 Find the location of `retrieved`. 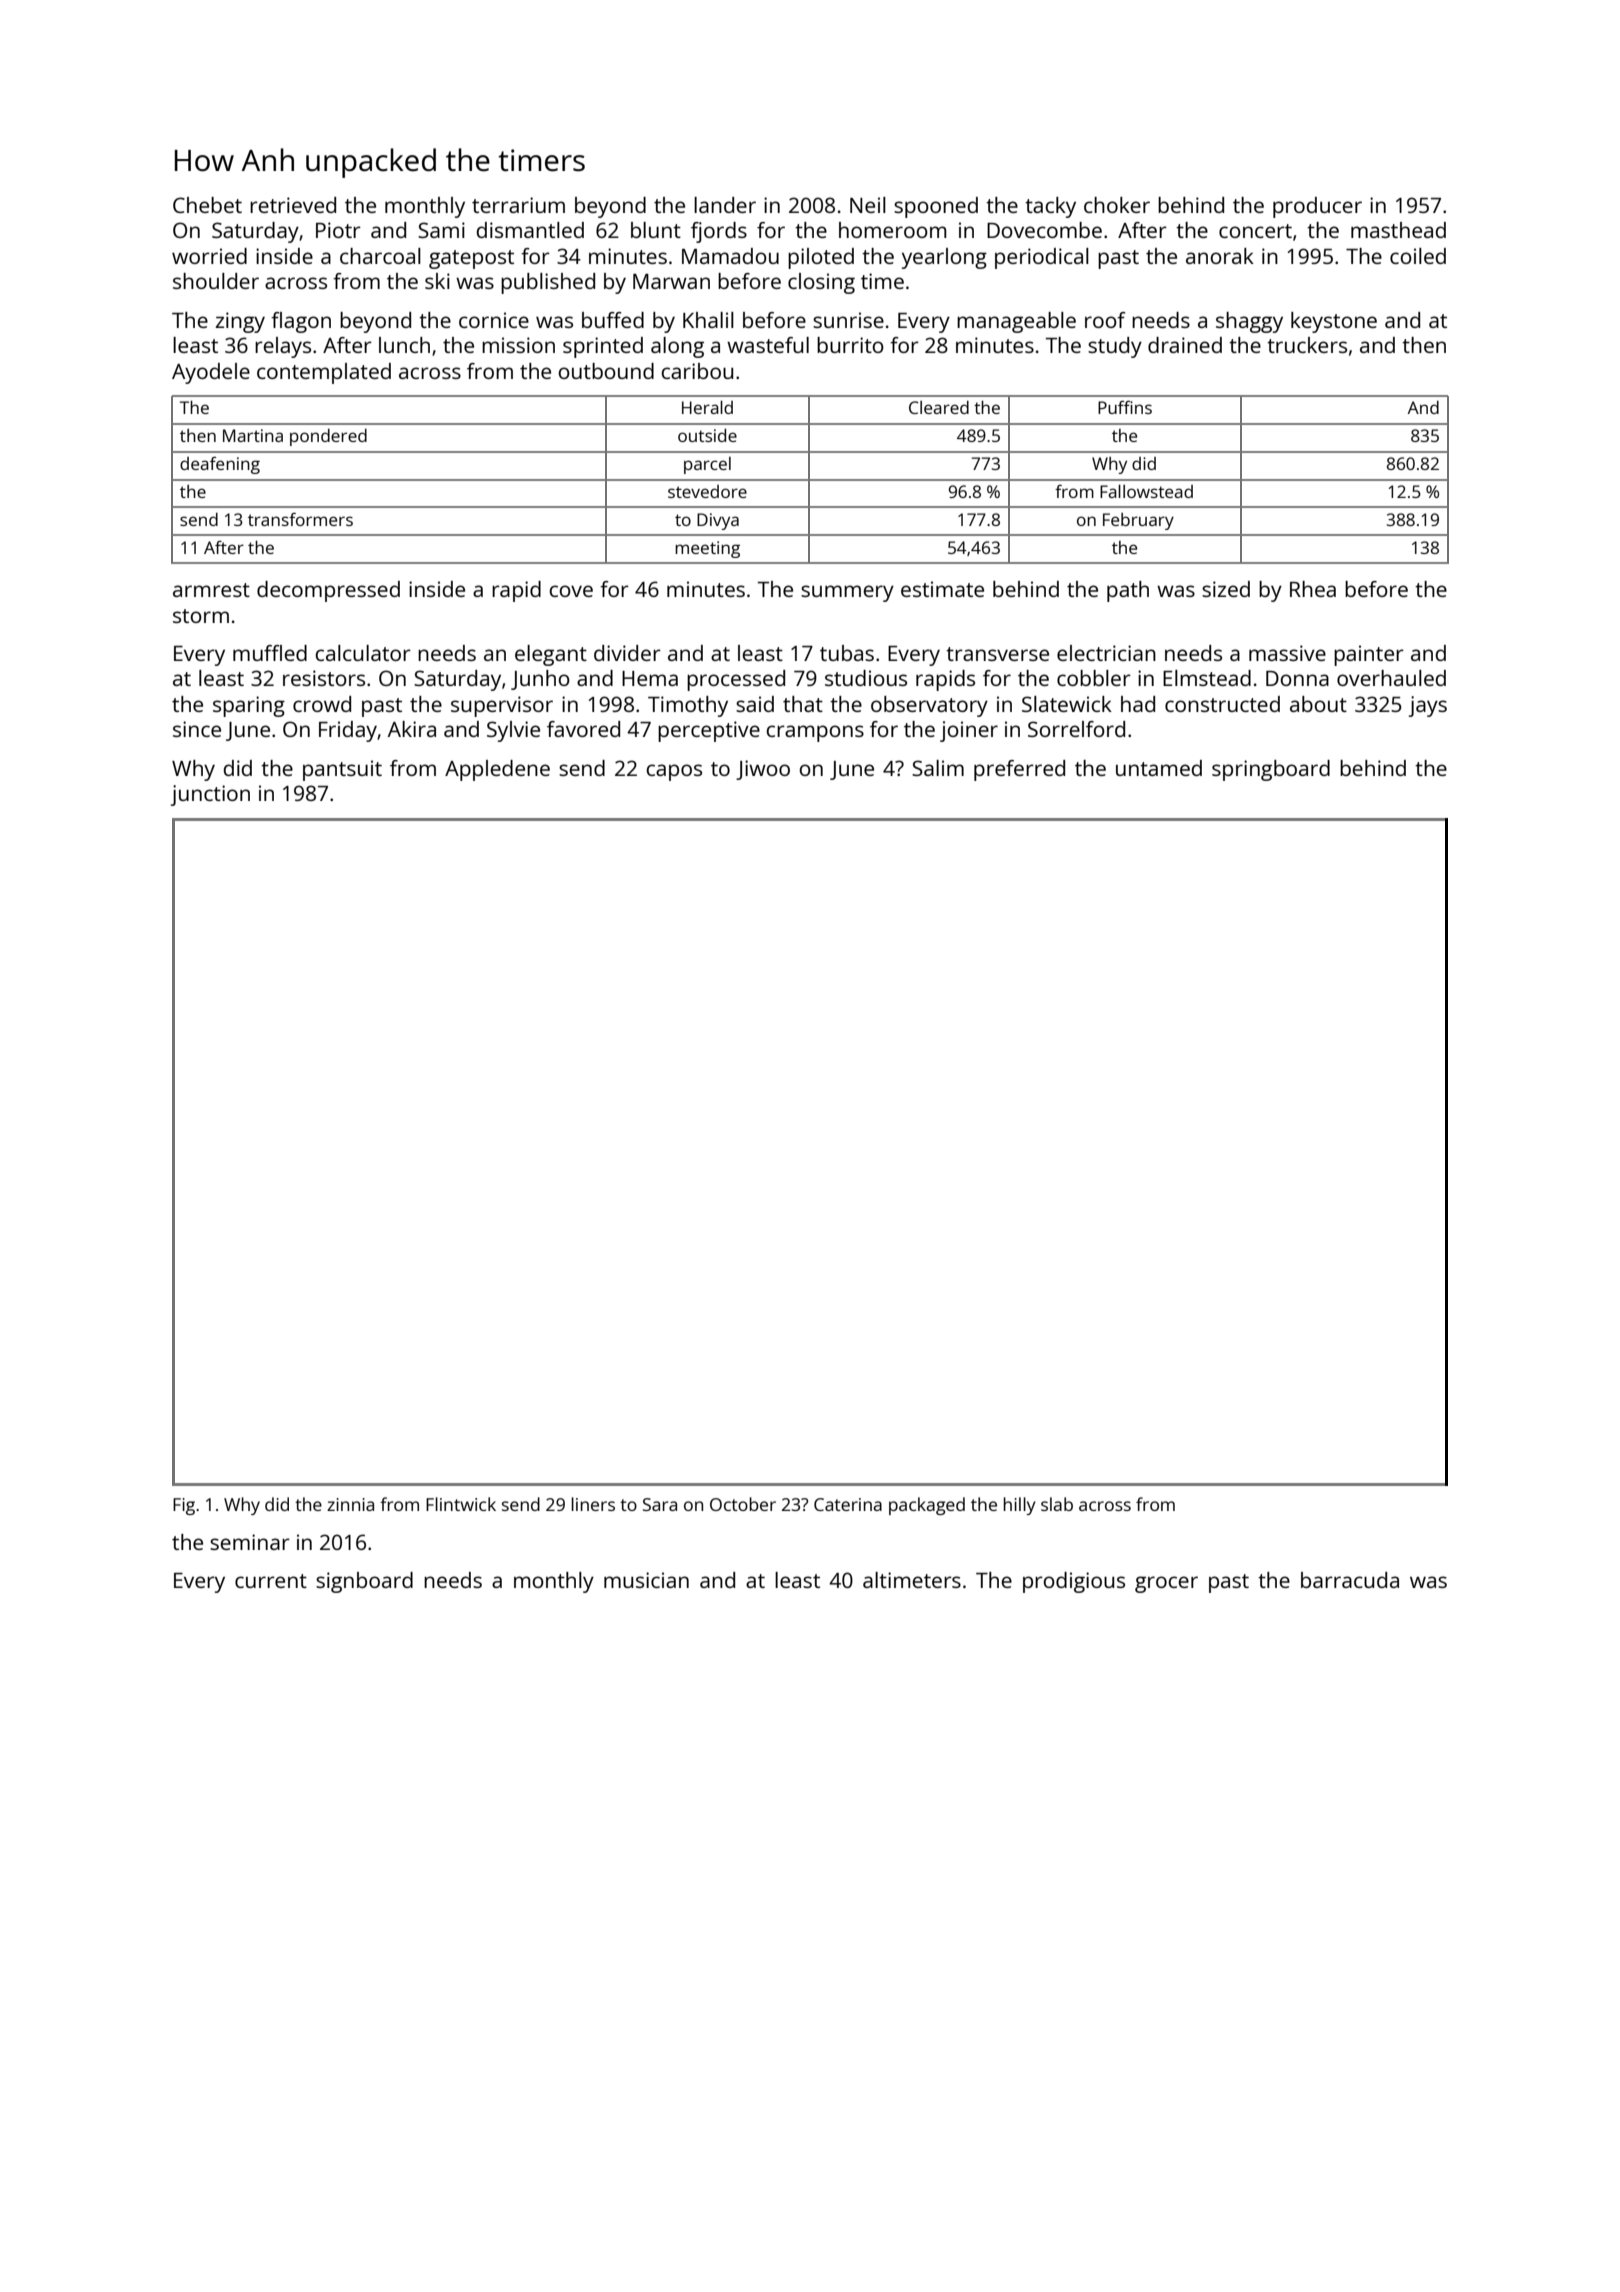

retrieved is located at coordinates (293, 205).
